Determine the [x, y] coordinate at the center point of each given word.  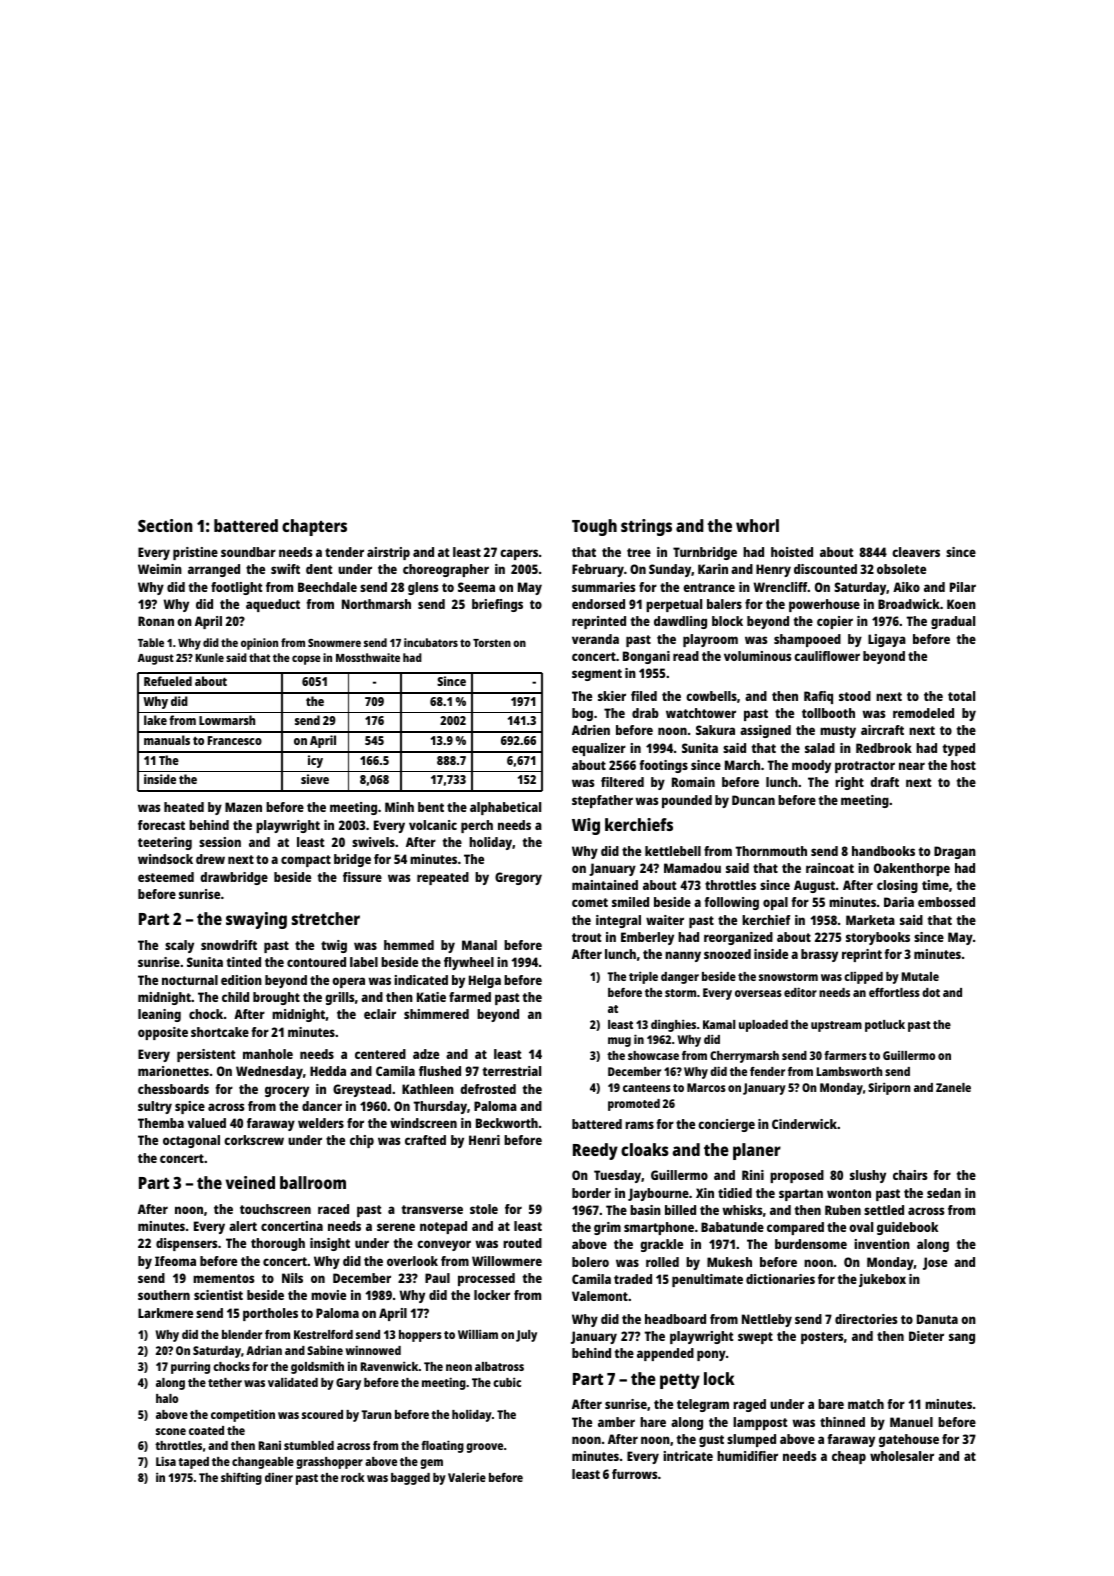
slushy [868, 1176]
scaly [179, 946]
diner [279, 1477]
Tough [594, 527]
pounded [687, 801]
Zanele [953, 1087]
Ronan [156, 621]
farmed [470, 997]
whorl [757, 525]
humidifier [747, 1456]
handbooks [883, 851]
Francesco [235, 740]
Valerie [467, 1477]
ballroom [313, 1182]
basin [645, 1210]
